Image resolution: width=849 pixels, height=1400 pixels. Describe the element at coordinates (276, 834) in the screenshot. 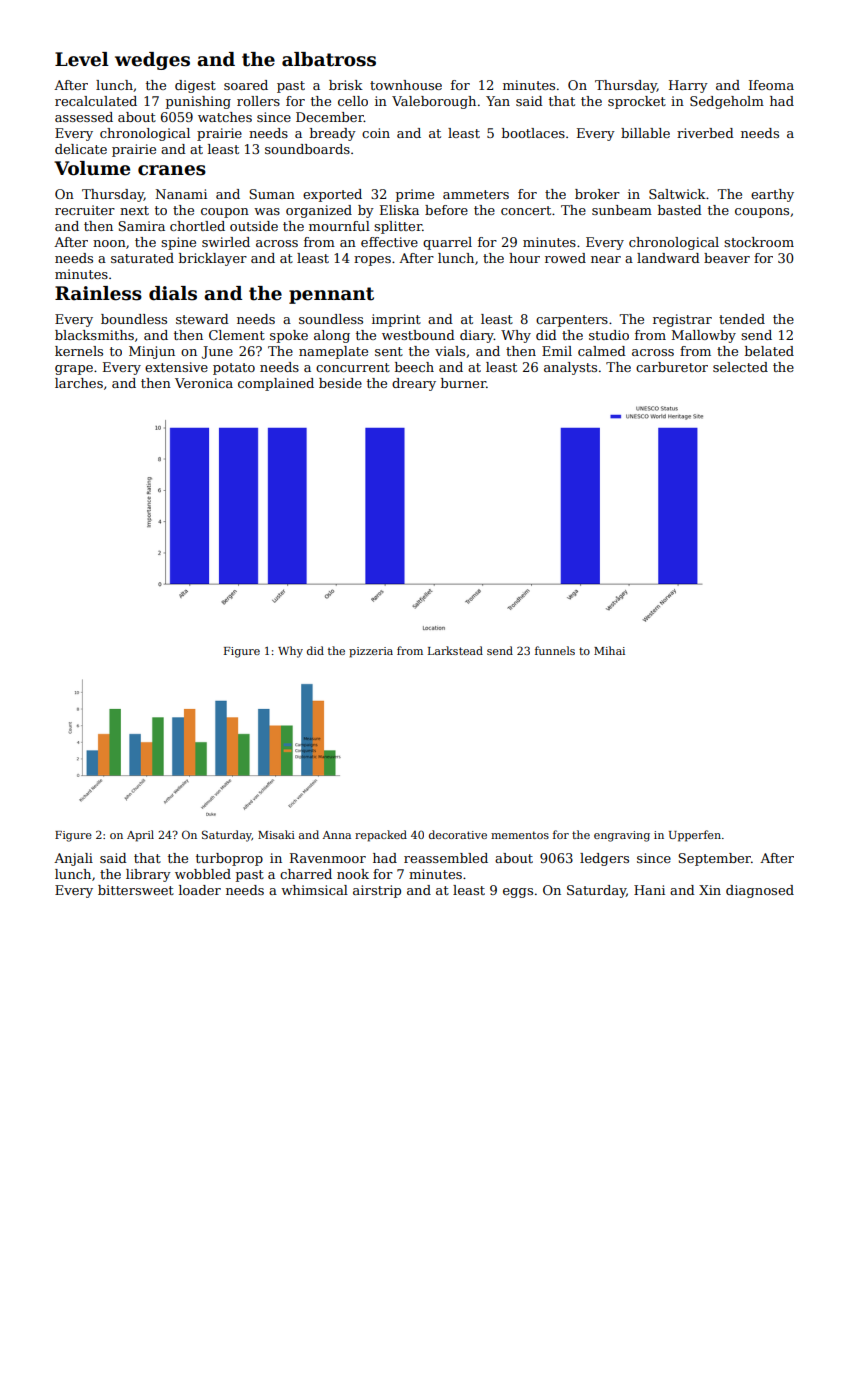

I see `Misaki` at that location.
